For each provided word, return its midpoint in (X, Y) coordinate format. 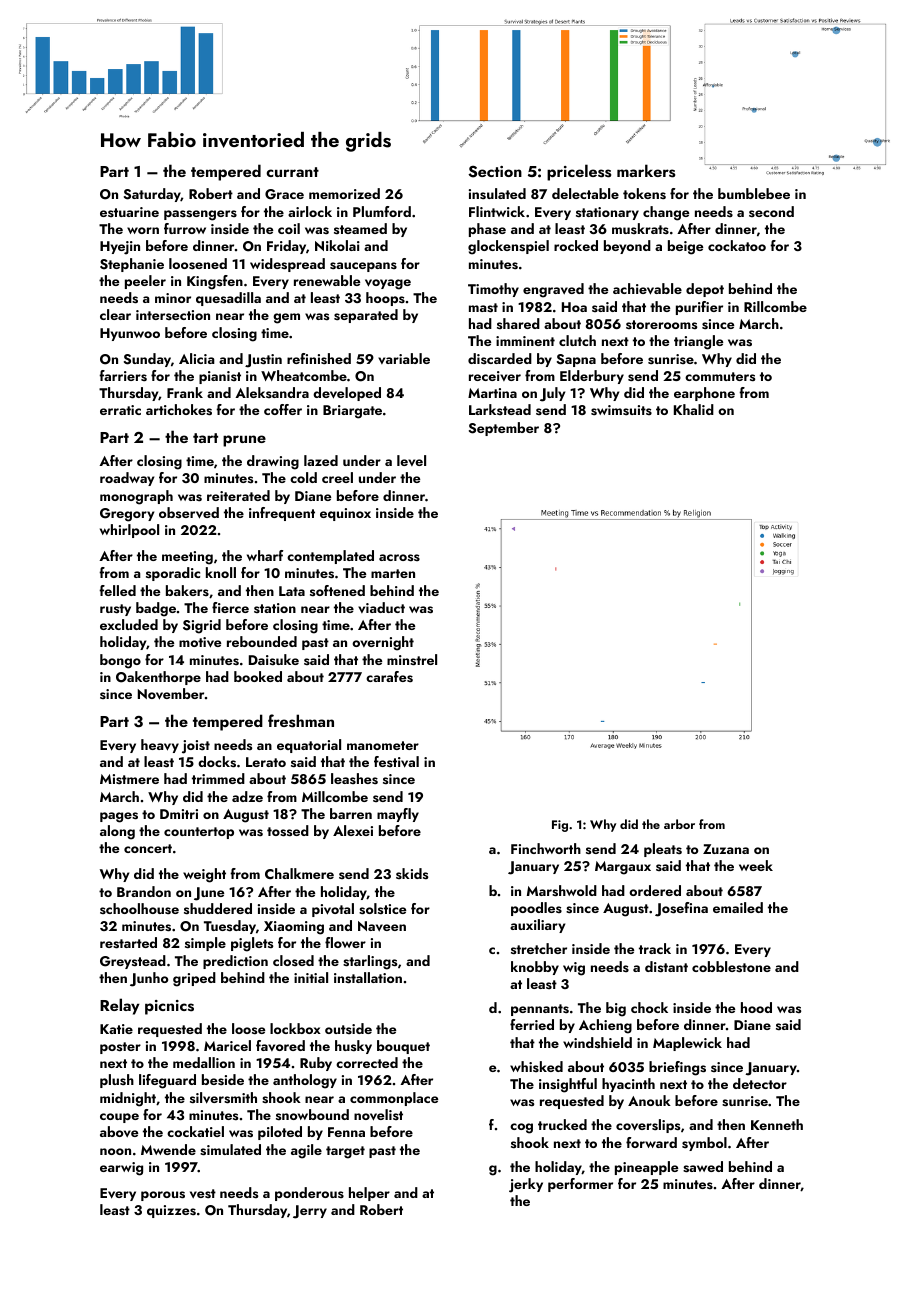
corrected (367, 1062)
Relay (120, 1006)
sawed (703, 1167)
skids (412, 873)
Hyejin (120, 248)
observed (189, 513)
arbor (679, 824)
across (399, 557)
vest (203, 1194)
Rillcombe (775, 306)
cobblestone (731, 967)
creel (337, 477)
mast (483, 308)
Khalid (694, 409)
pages (119, 817)
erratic (120, 410)
